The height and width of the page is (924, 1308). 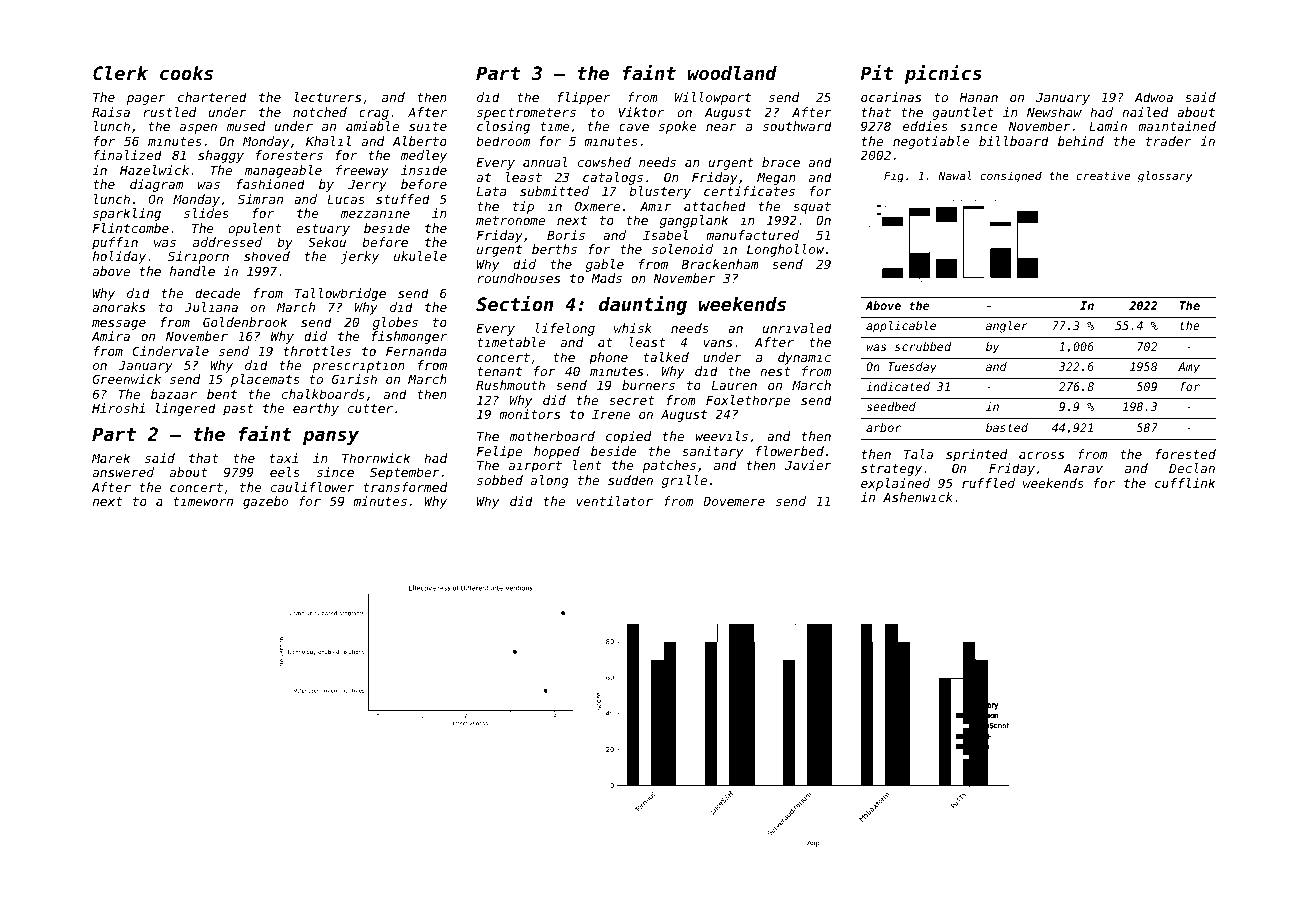 What do you see at coordinates (1177, 126) in the page?
I see `maintained` at bounding box center [1177, 126].
